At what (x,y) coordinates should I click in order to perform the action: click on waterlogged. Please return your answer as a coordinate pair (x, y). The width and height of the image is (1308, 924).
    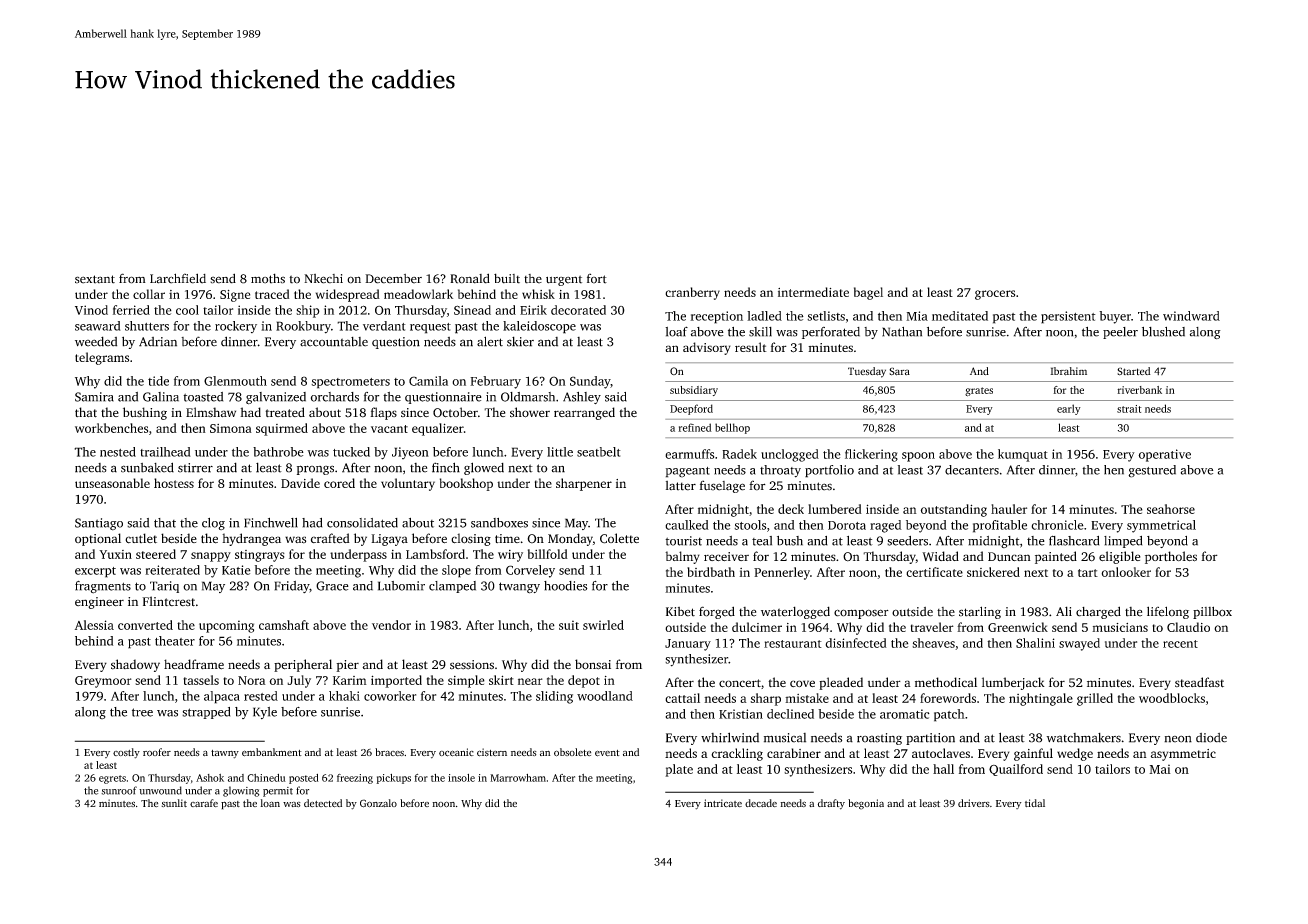
    Looking at the image, I should click on (795, 612).
